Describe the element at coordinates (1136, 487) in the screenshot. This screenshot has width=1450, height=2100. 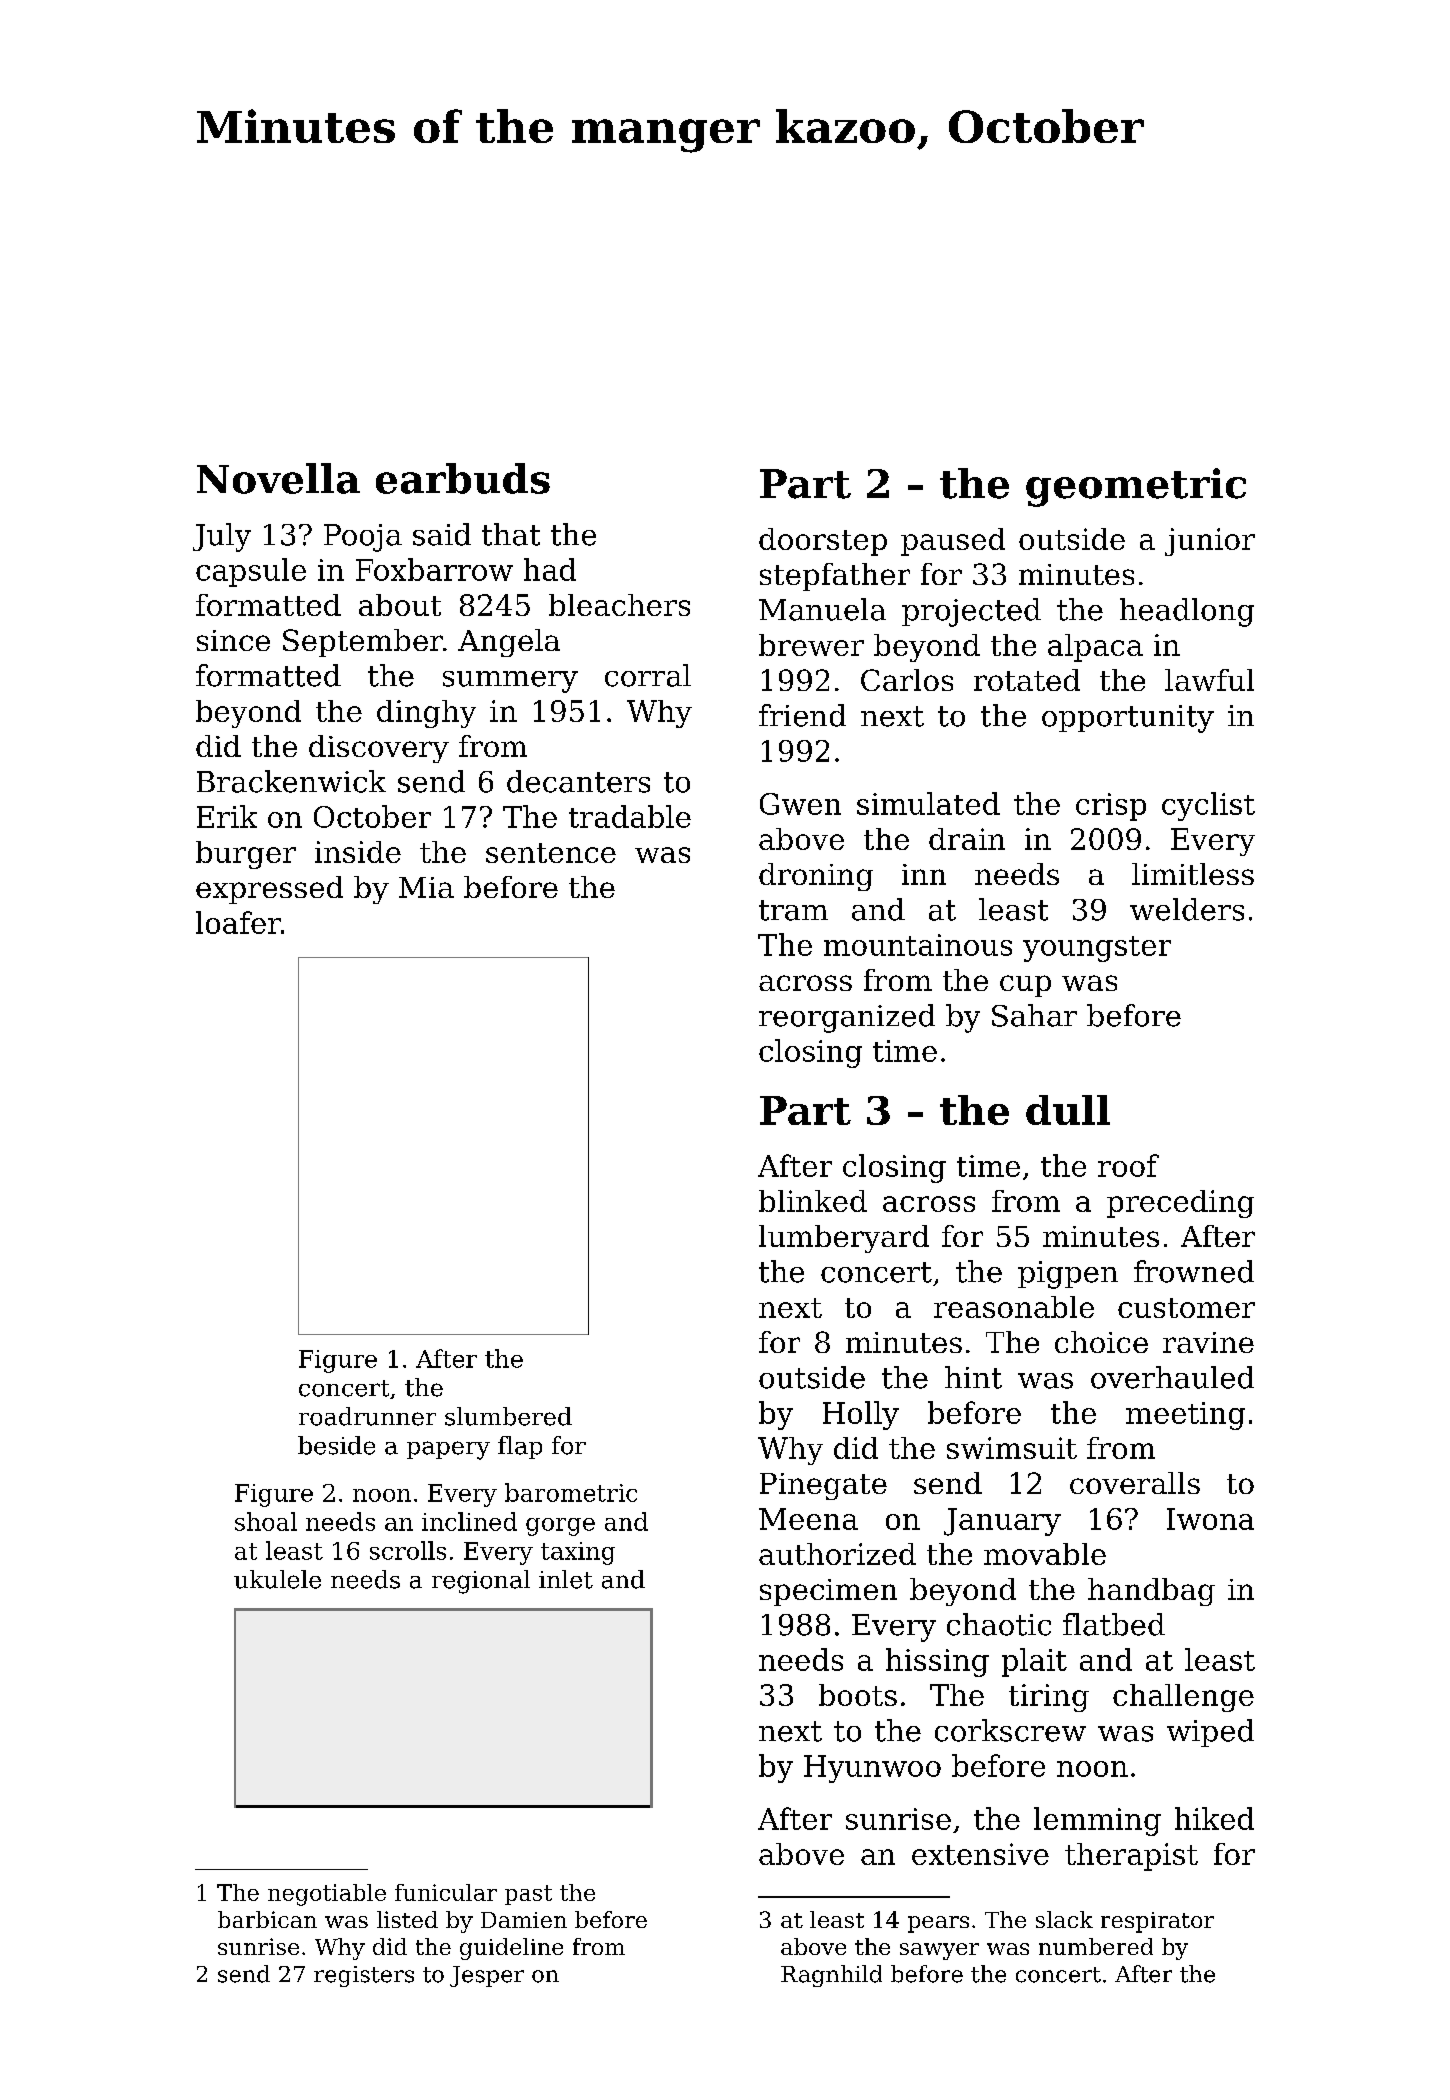
I see `geometric` at that location.
